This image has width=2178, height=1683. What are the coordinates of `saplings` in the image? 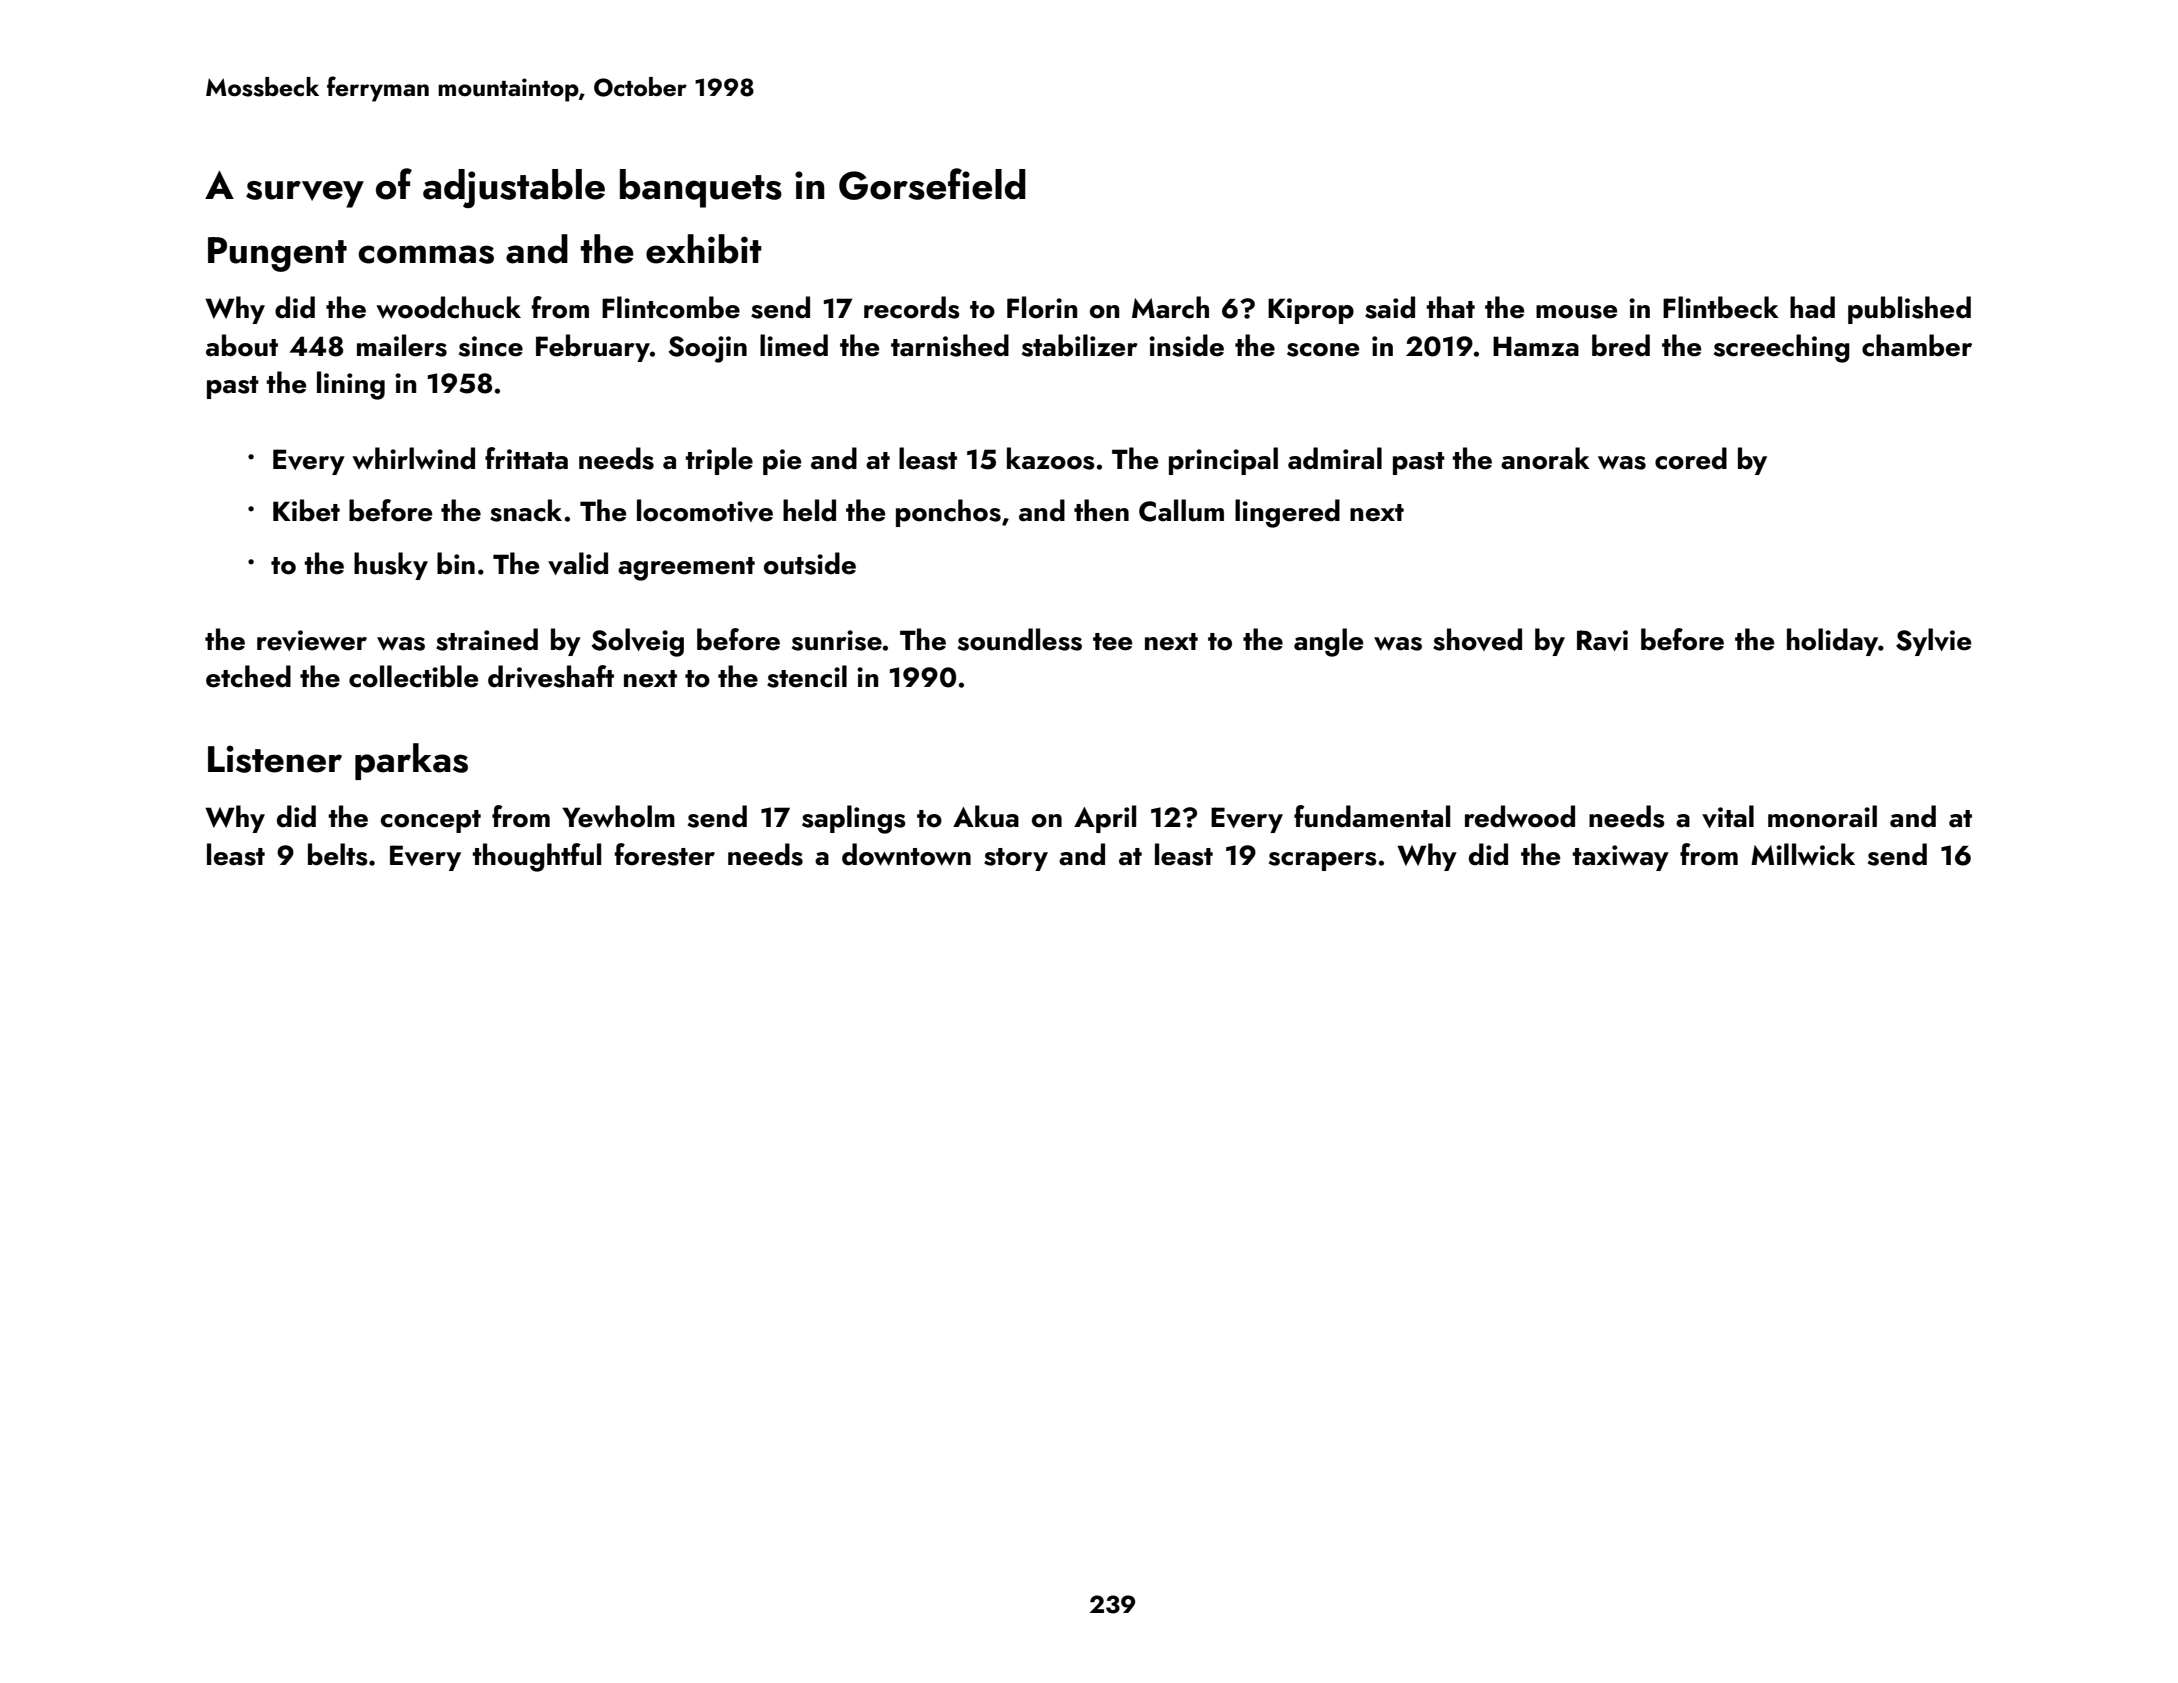 It's located at (854, 819).
